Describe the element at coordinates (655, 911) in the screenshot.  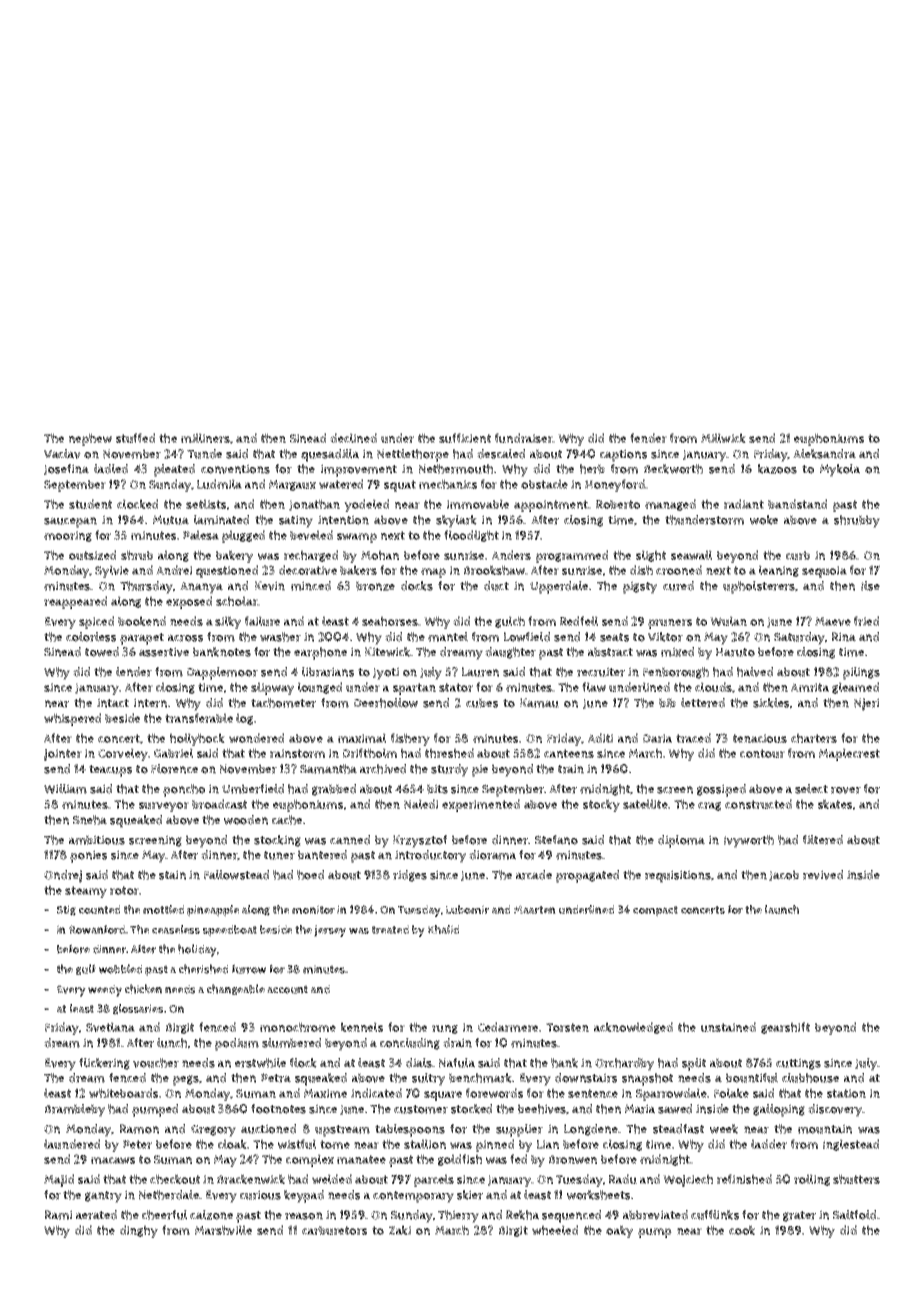
I see `compact` at that location.
